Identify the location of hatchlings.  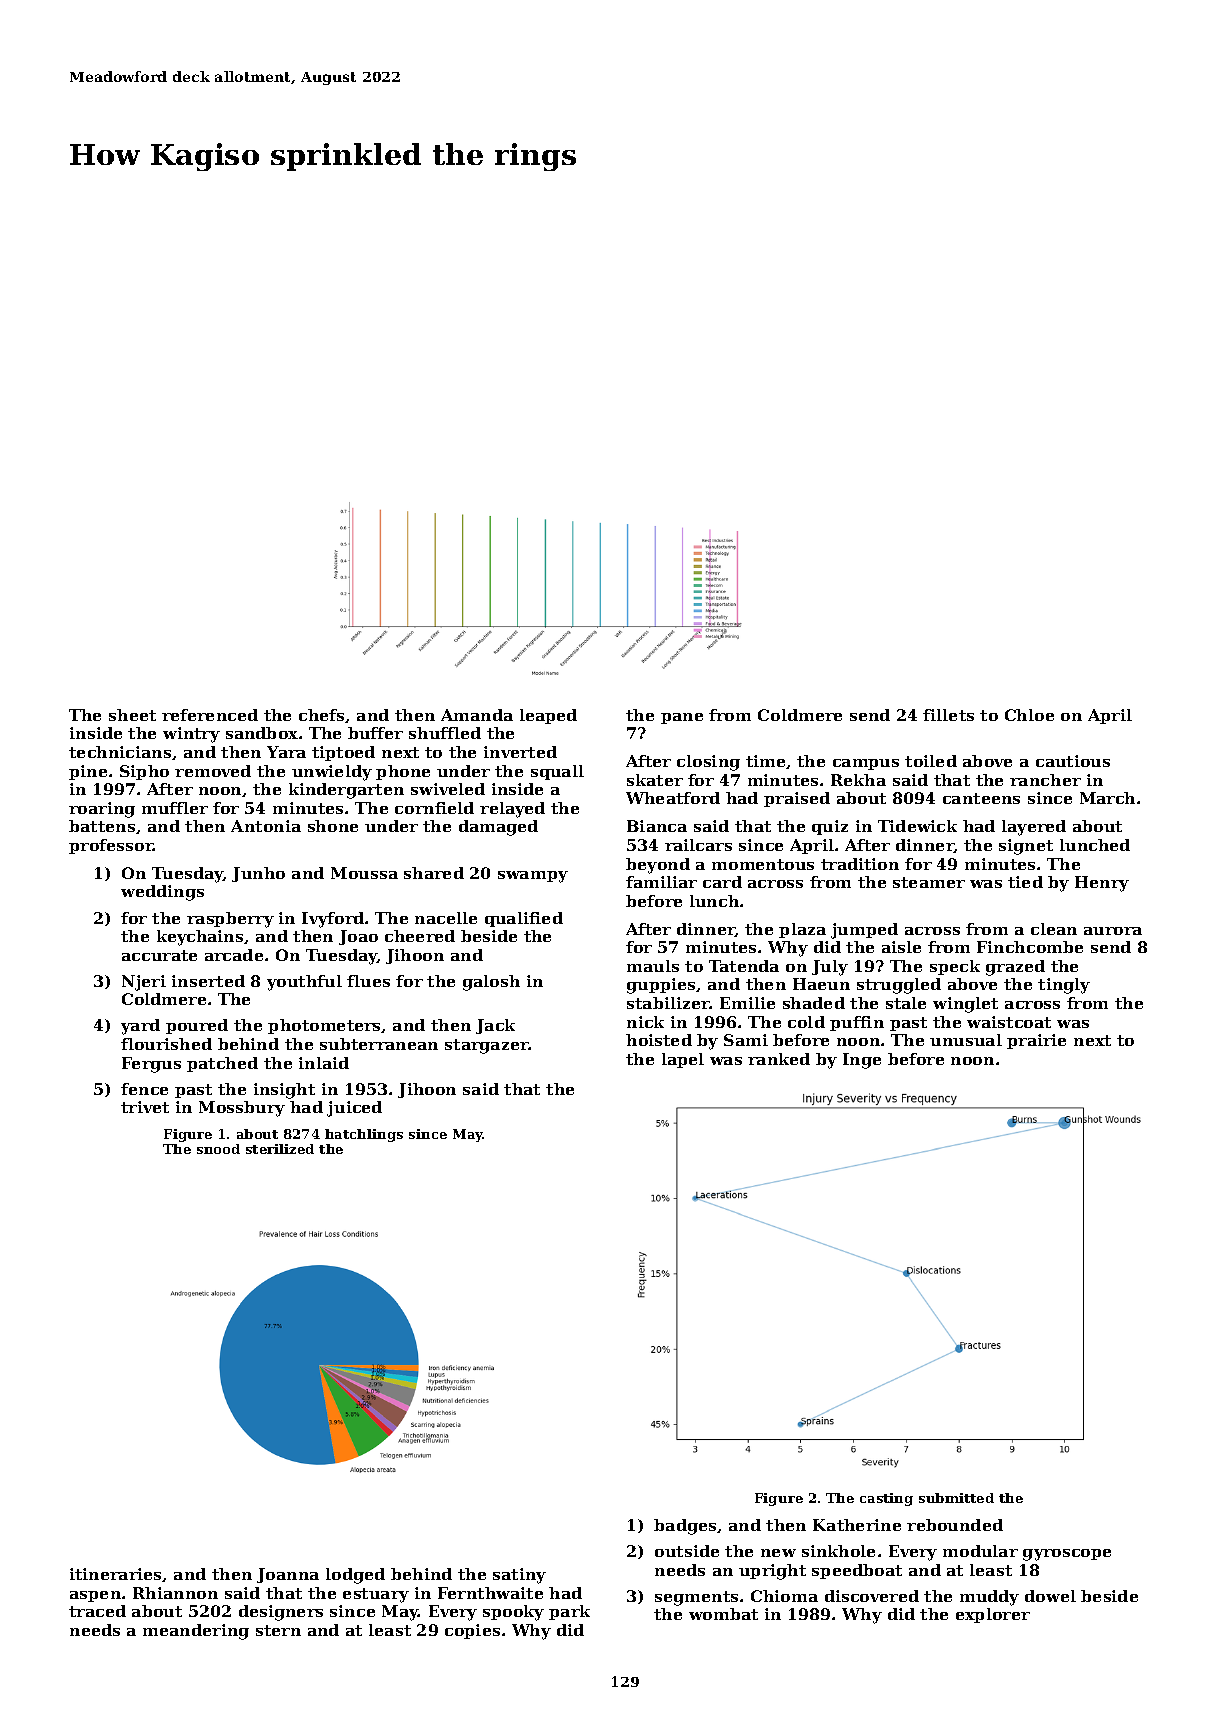
(364, 1135).
